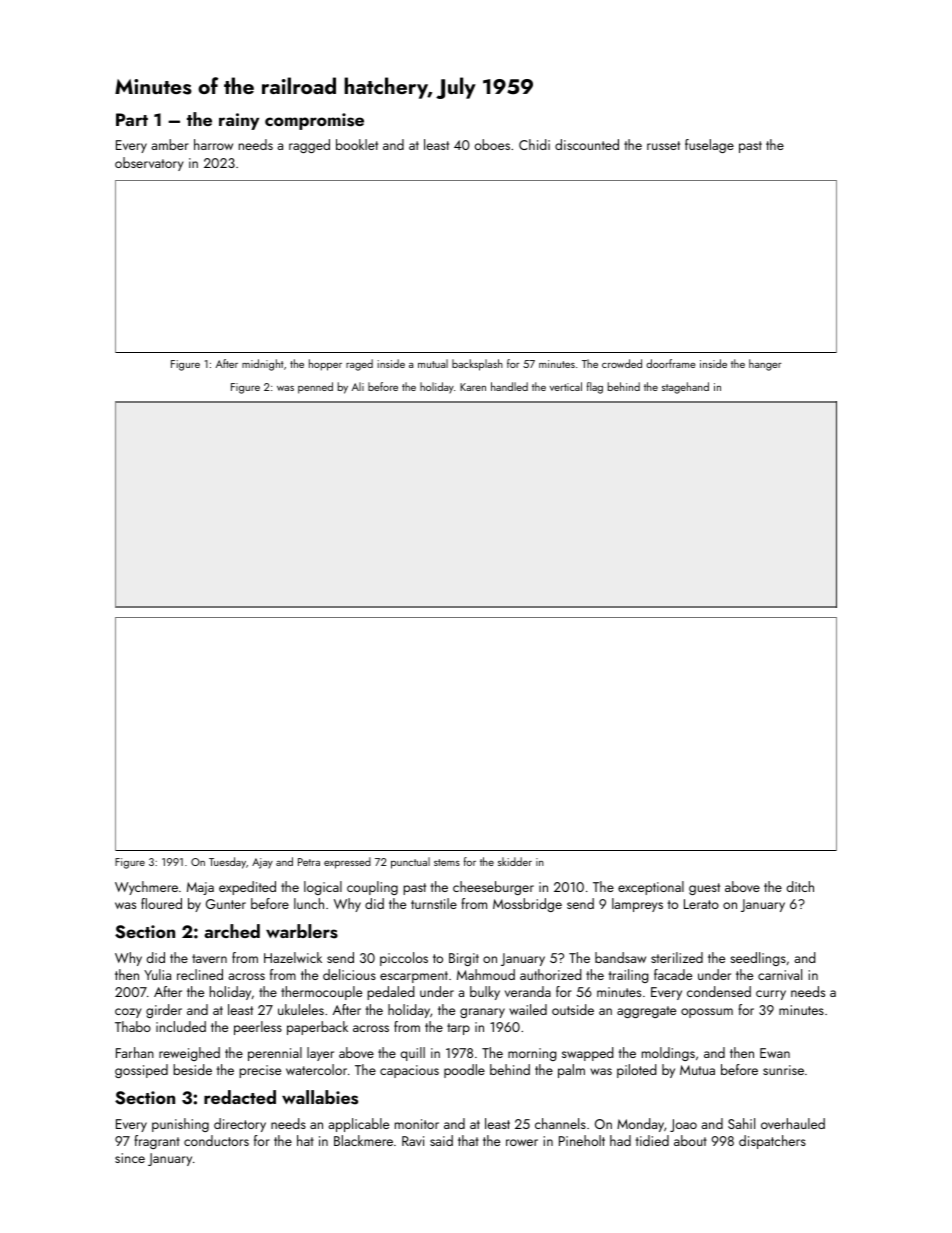 The width and height of the screenshot is (952, 1233). Describe the element at coordinates (357, 144) in the screenshot. I see `booklet` at that location.
